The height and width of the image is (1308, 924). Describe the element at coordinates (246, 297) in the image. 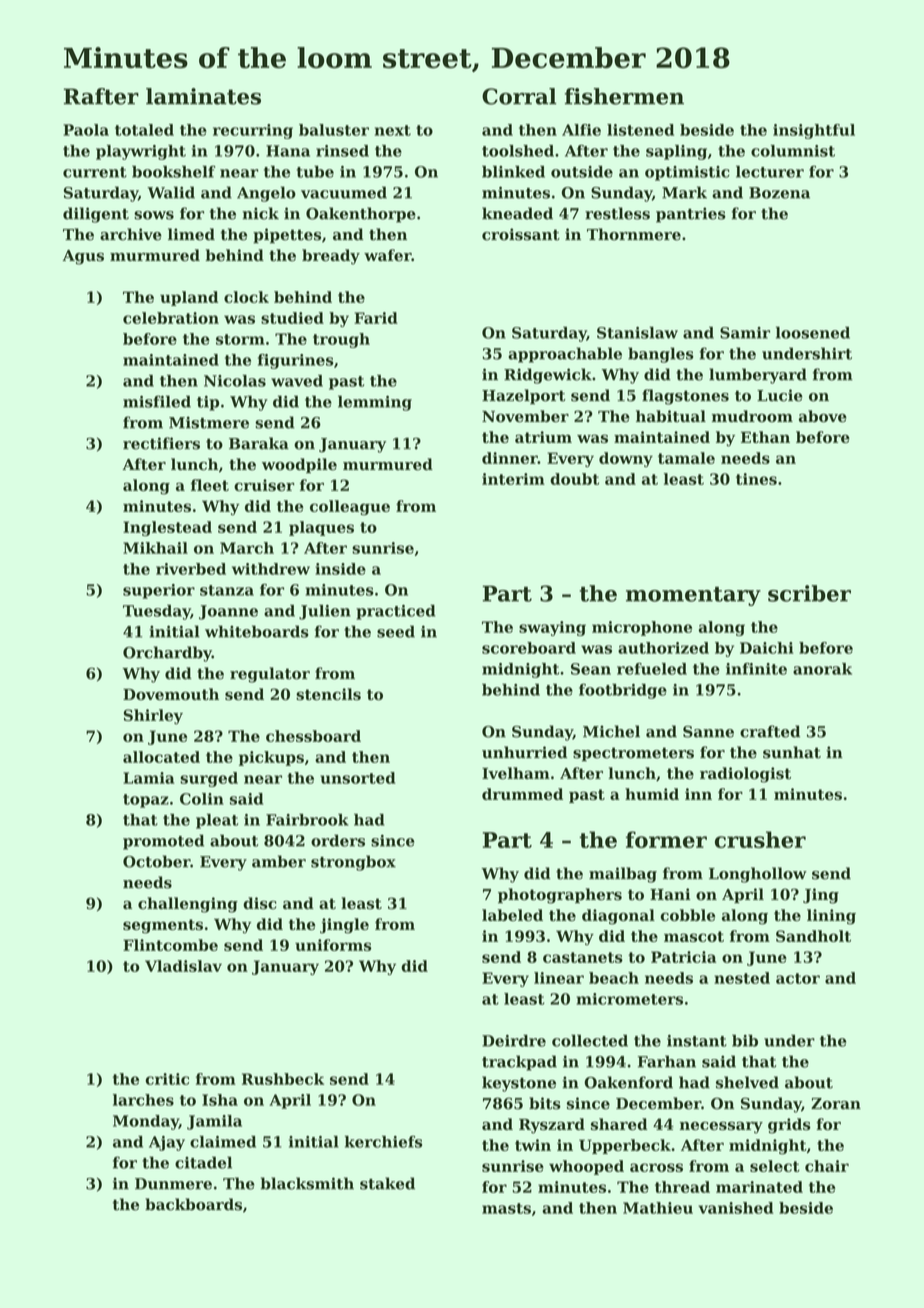

I see `clock` at that location.
